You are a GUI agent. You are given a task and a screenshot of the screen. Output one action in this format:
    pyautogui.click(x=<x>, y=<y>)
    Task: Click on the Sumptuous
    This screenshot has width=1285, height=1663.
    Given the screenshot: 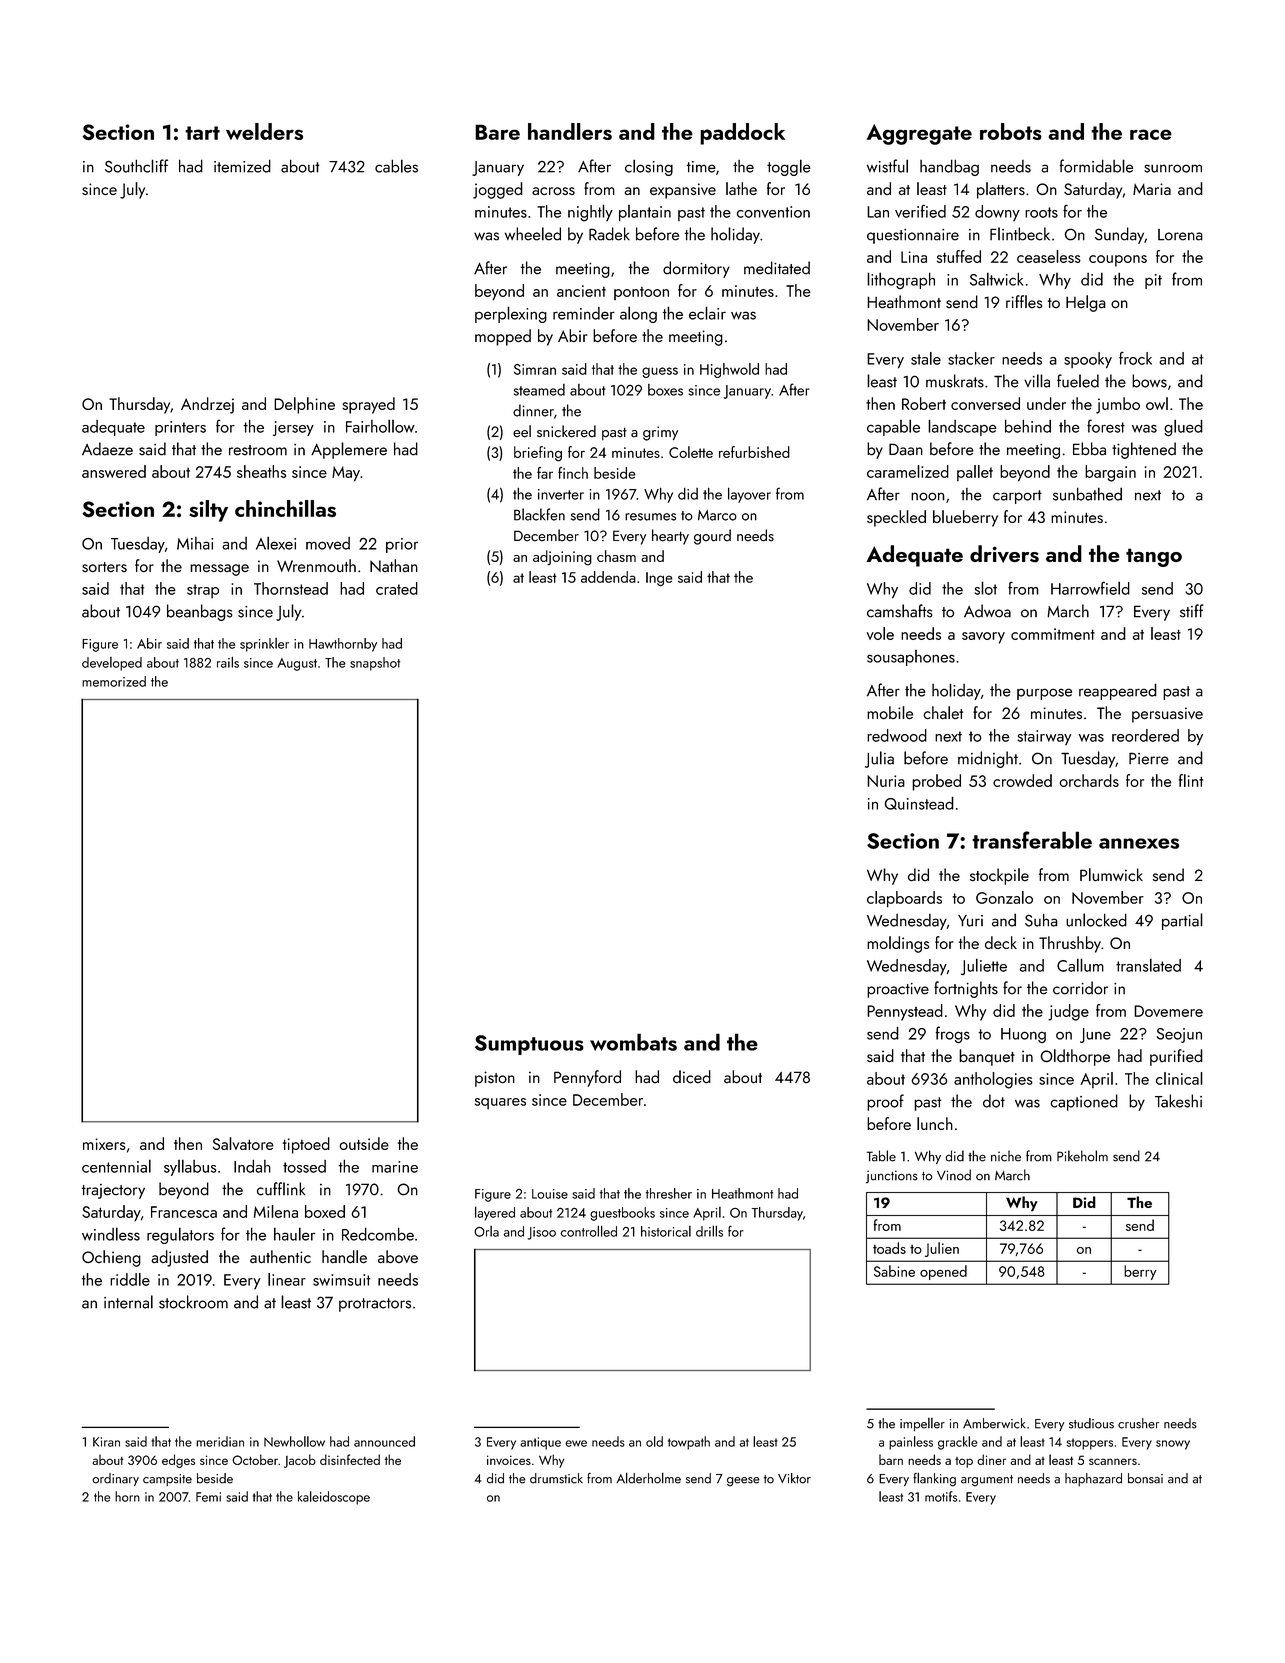 What is the action you would take?
    pyautogui.click(x=529, y=1045)
